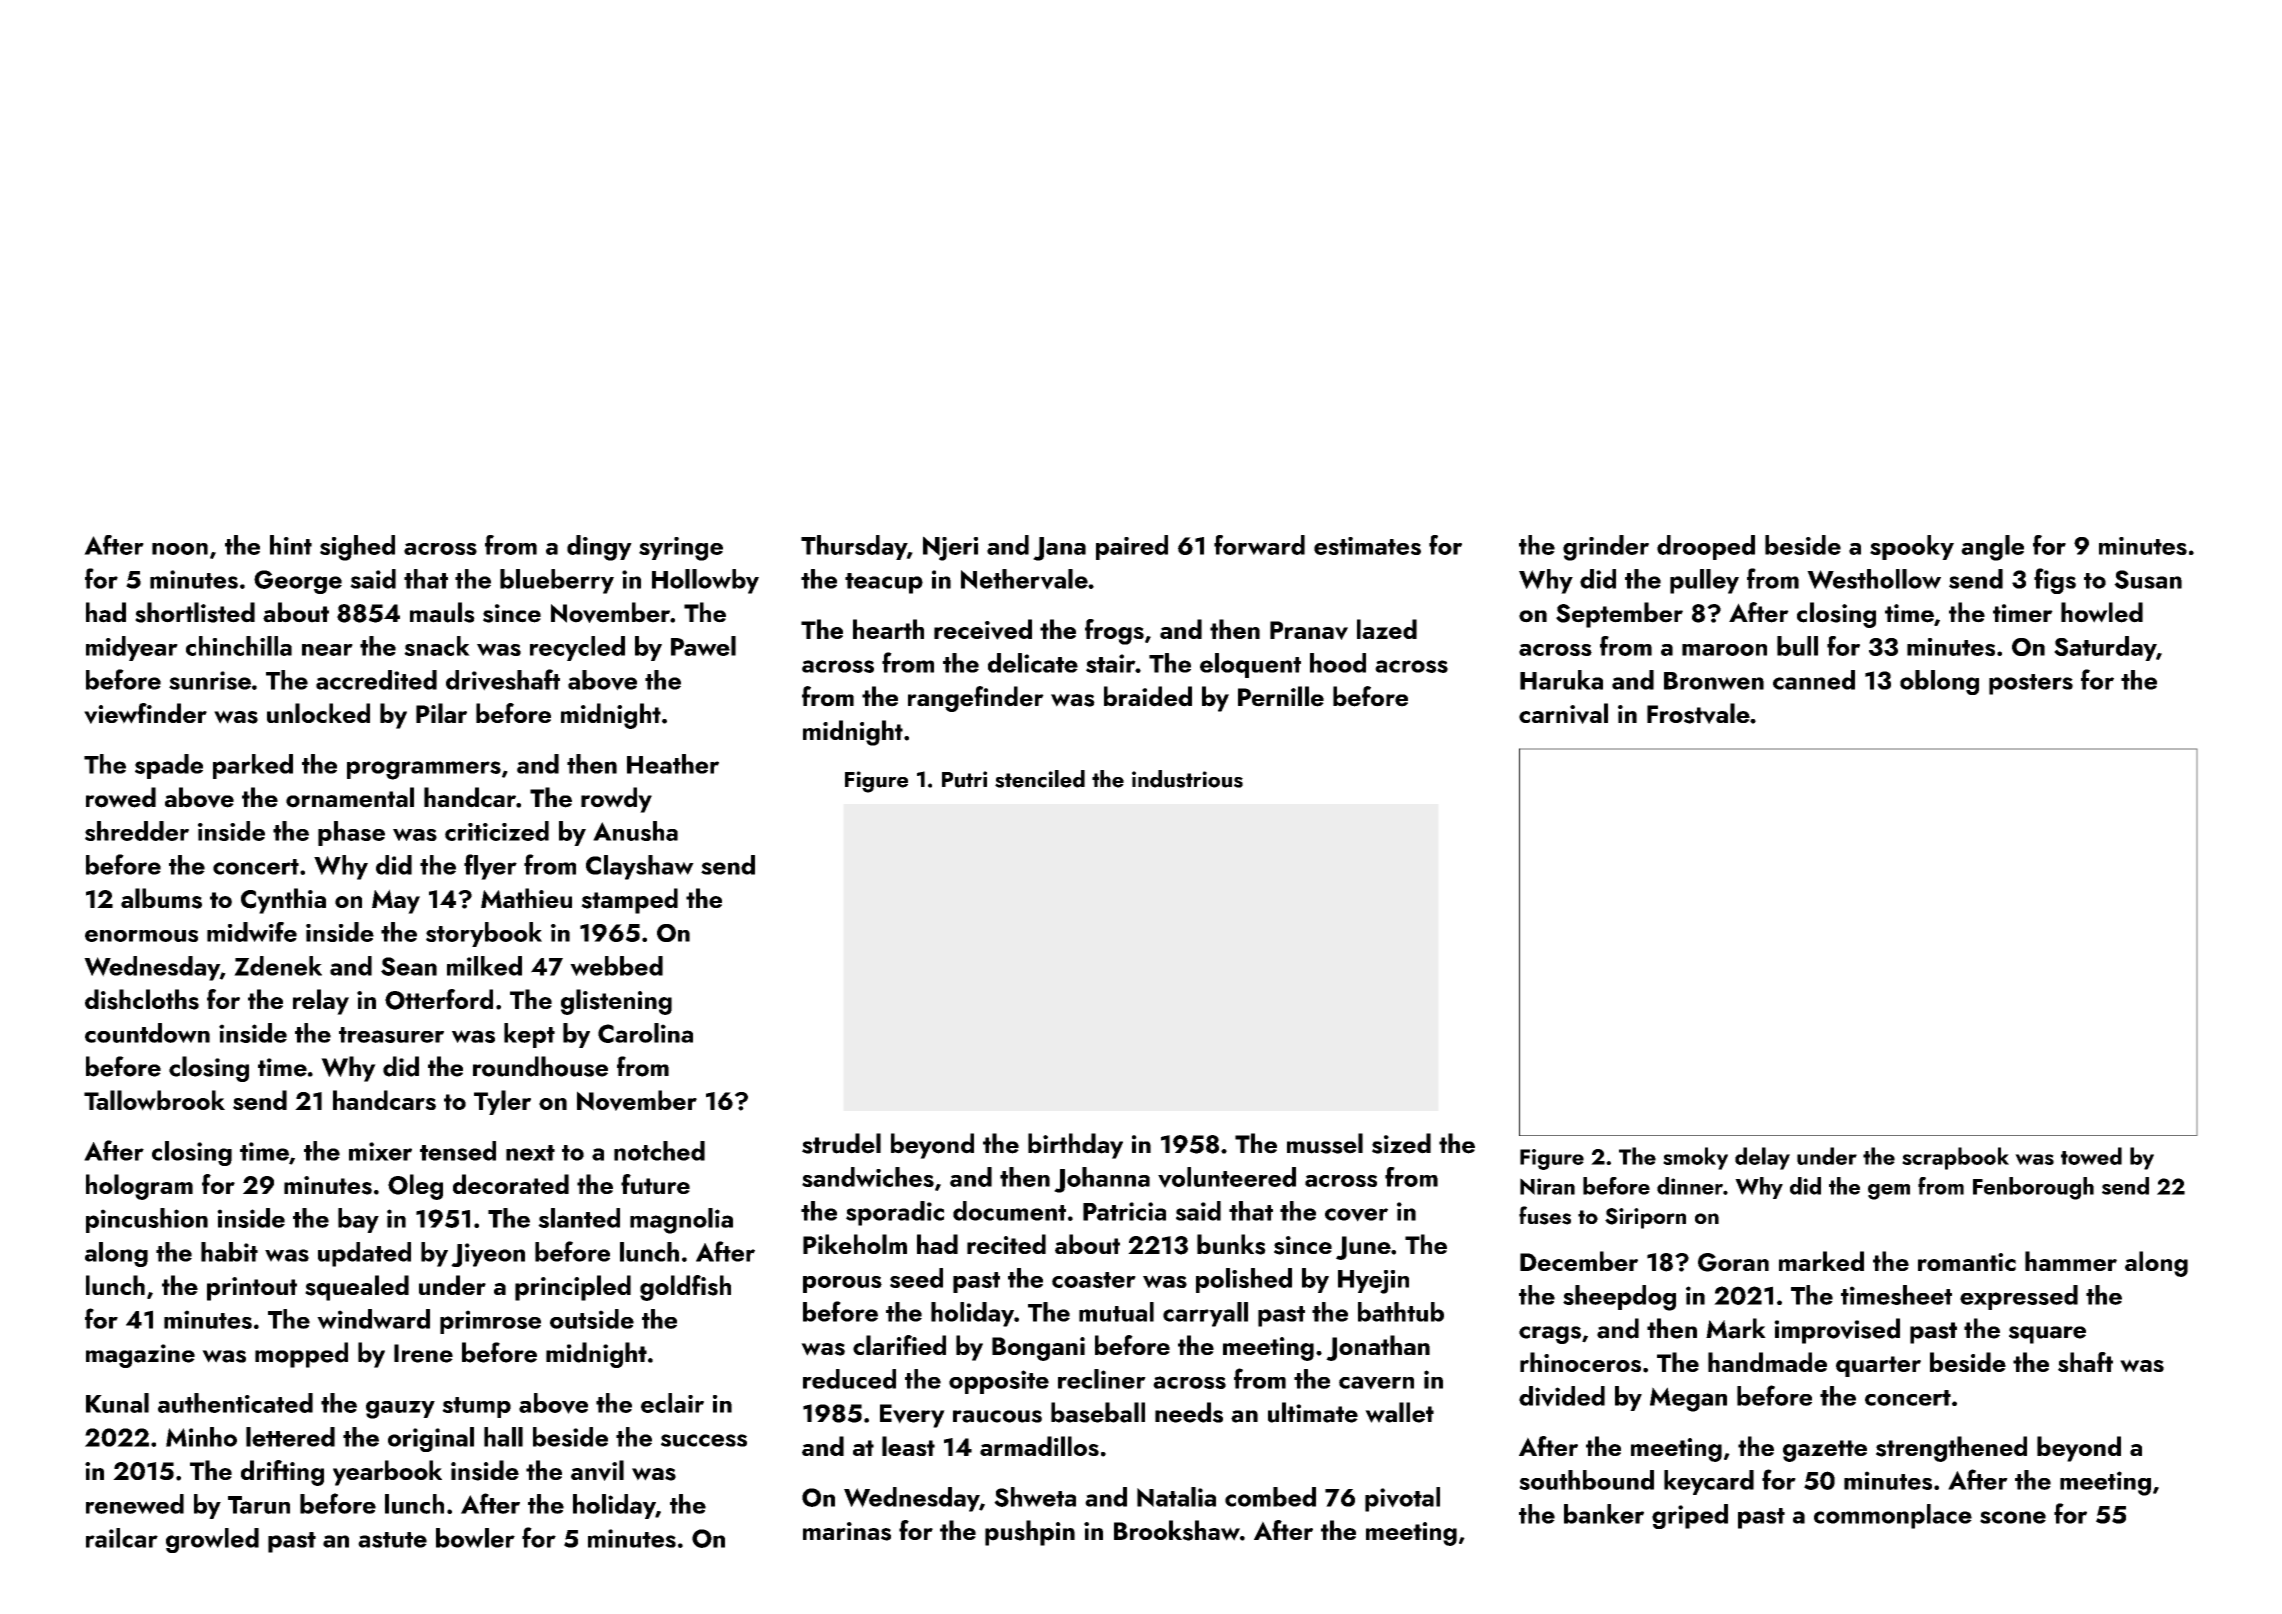 This page has width=2282, height=1614. Describe the element at coordinates (290, 1437) in the page. I see `lettered` at that location.
